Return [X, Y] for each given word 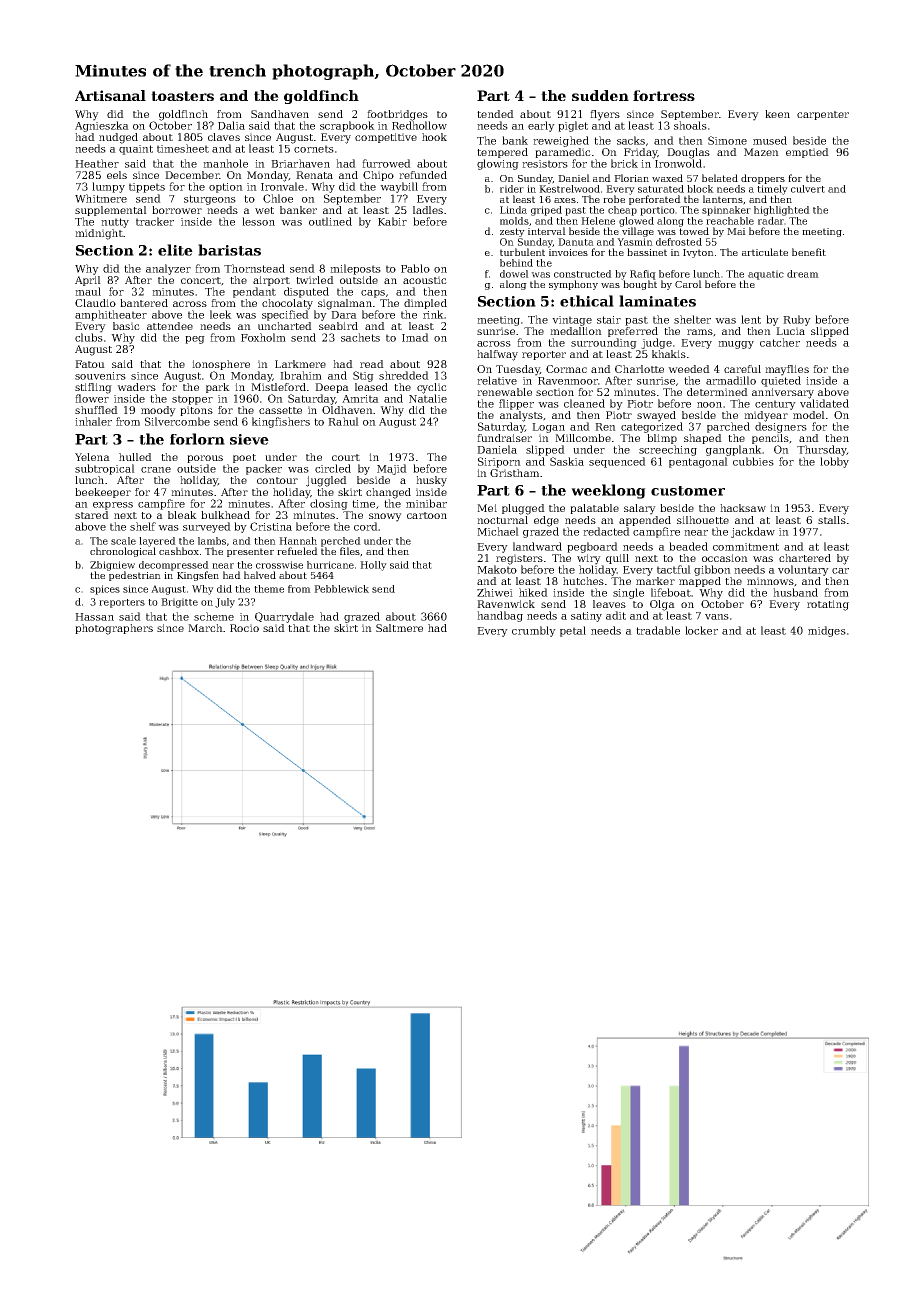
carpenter [823, 115]
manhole [225, 163]
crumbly [534, 631]
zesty [512, 232]
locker [701, 630]
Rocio [244, 628]
